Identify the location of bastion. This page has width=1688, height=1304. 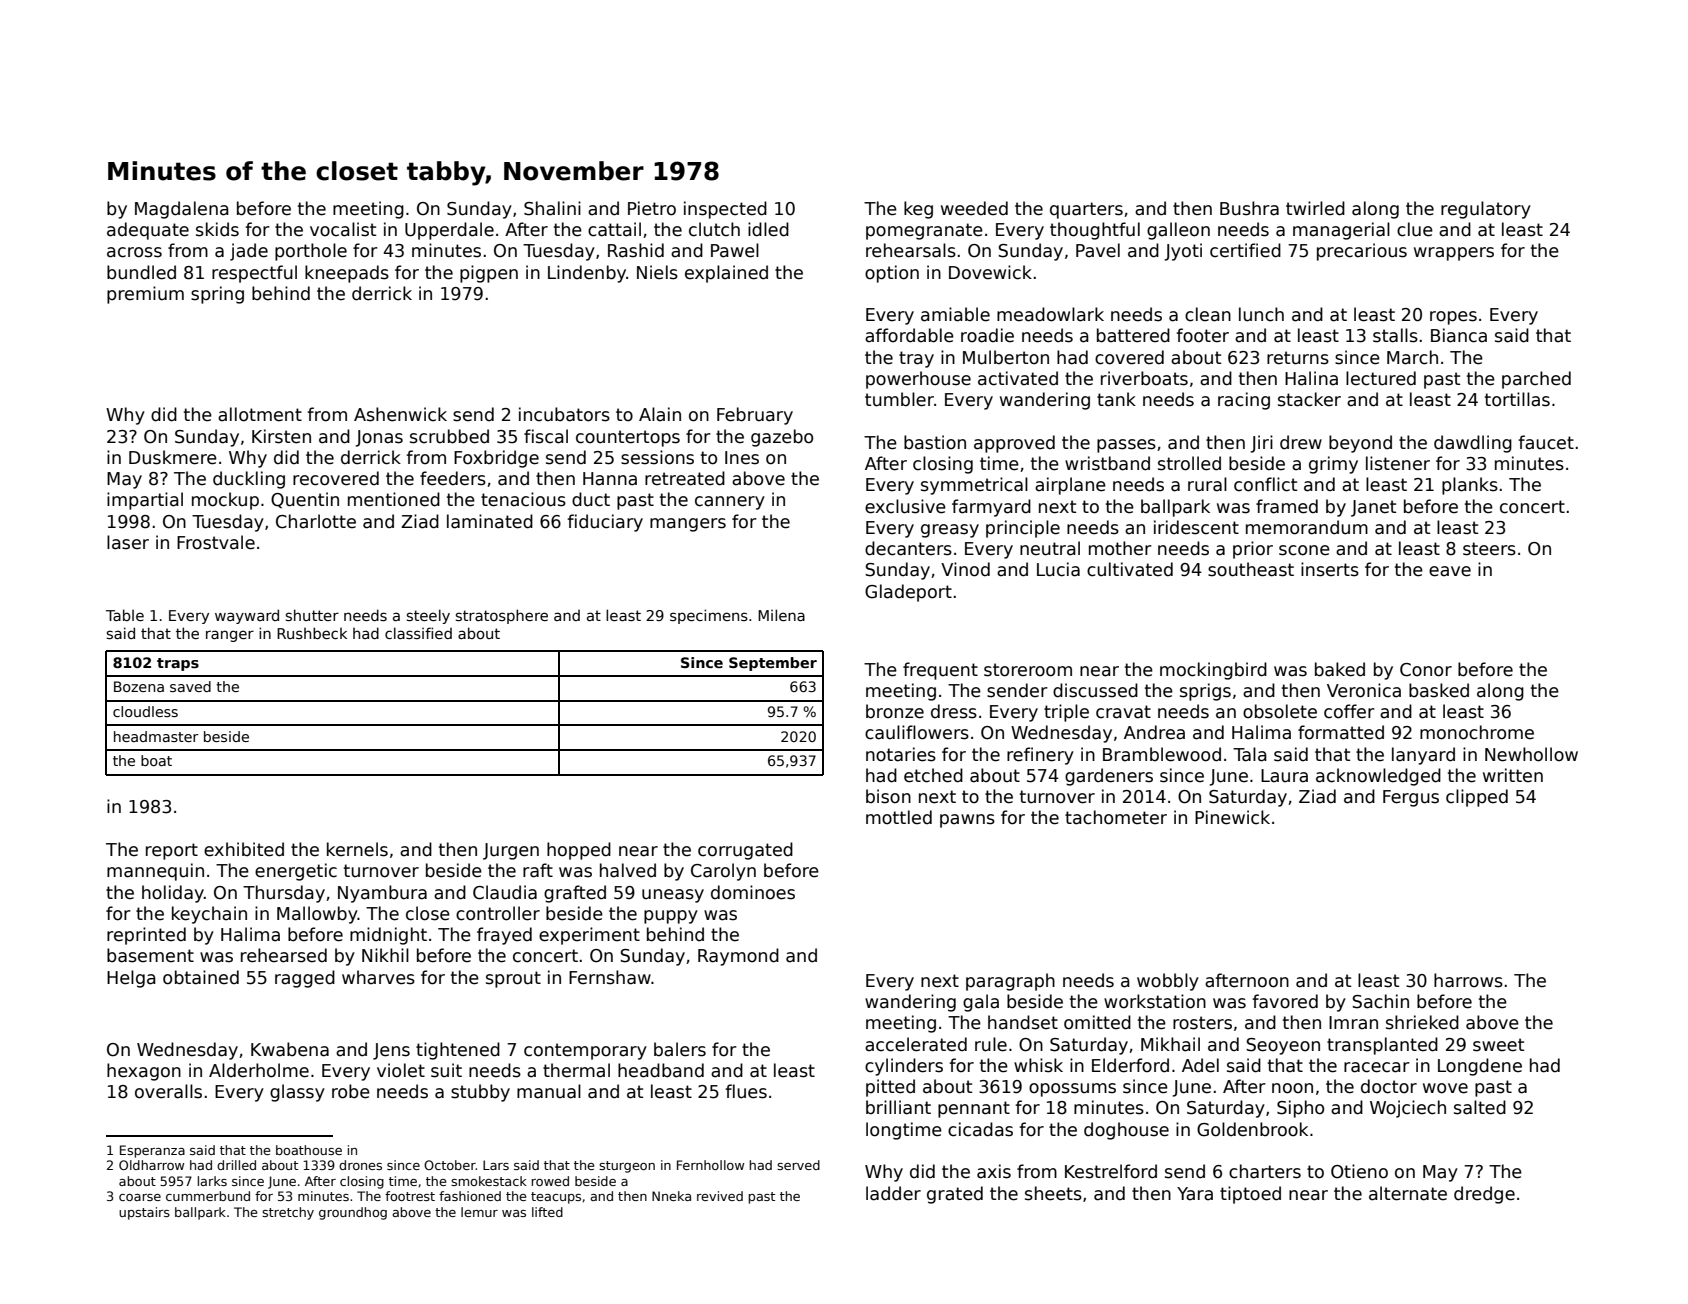
(935, 442).
